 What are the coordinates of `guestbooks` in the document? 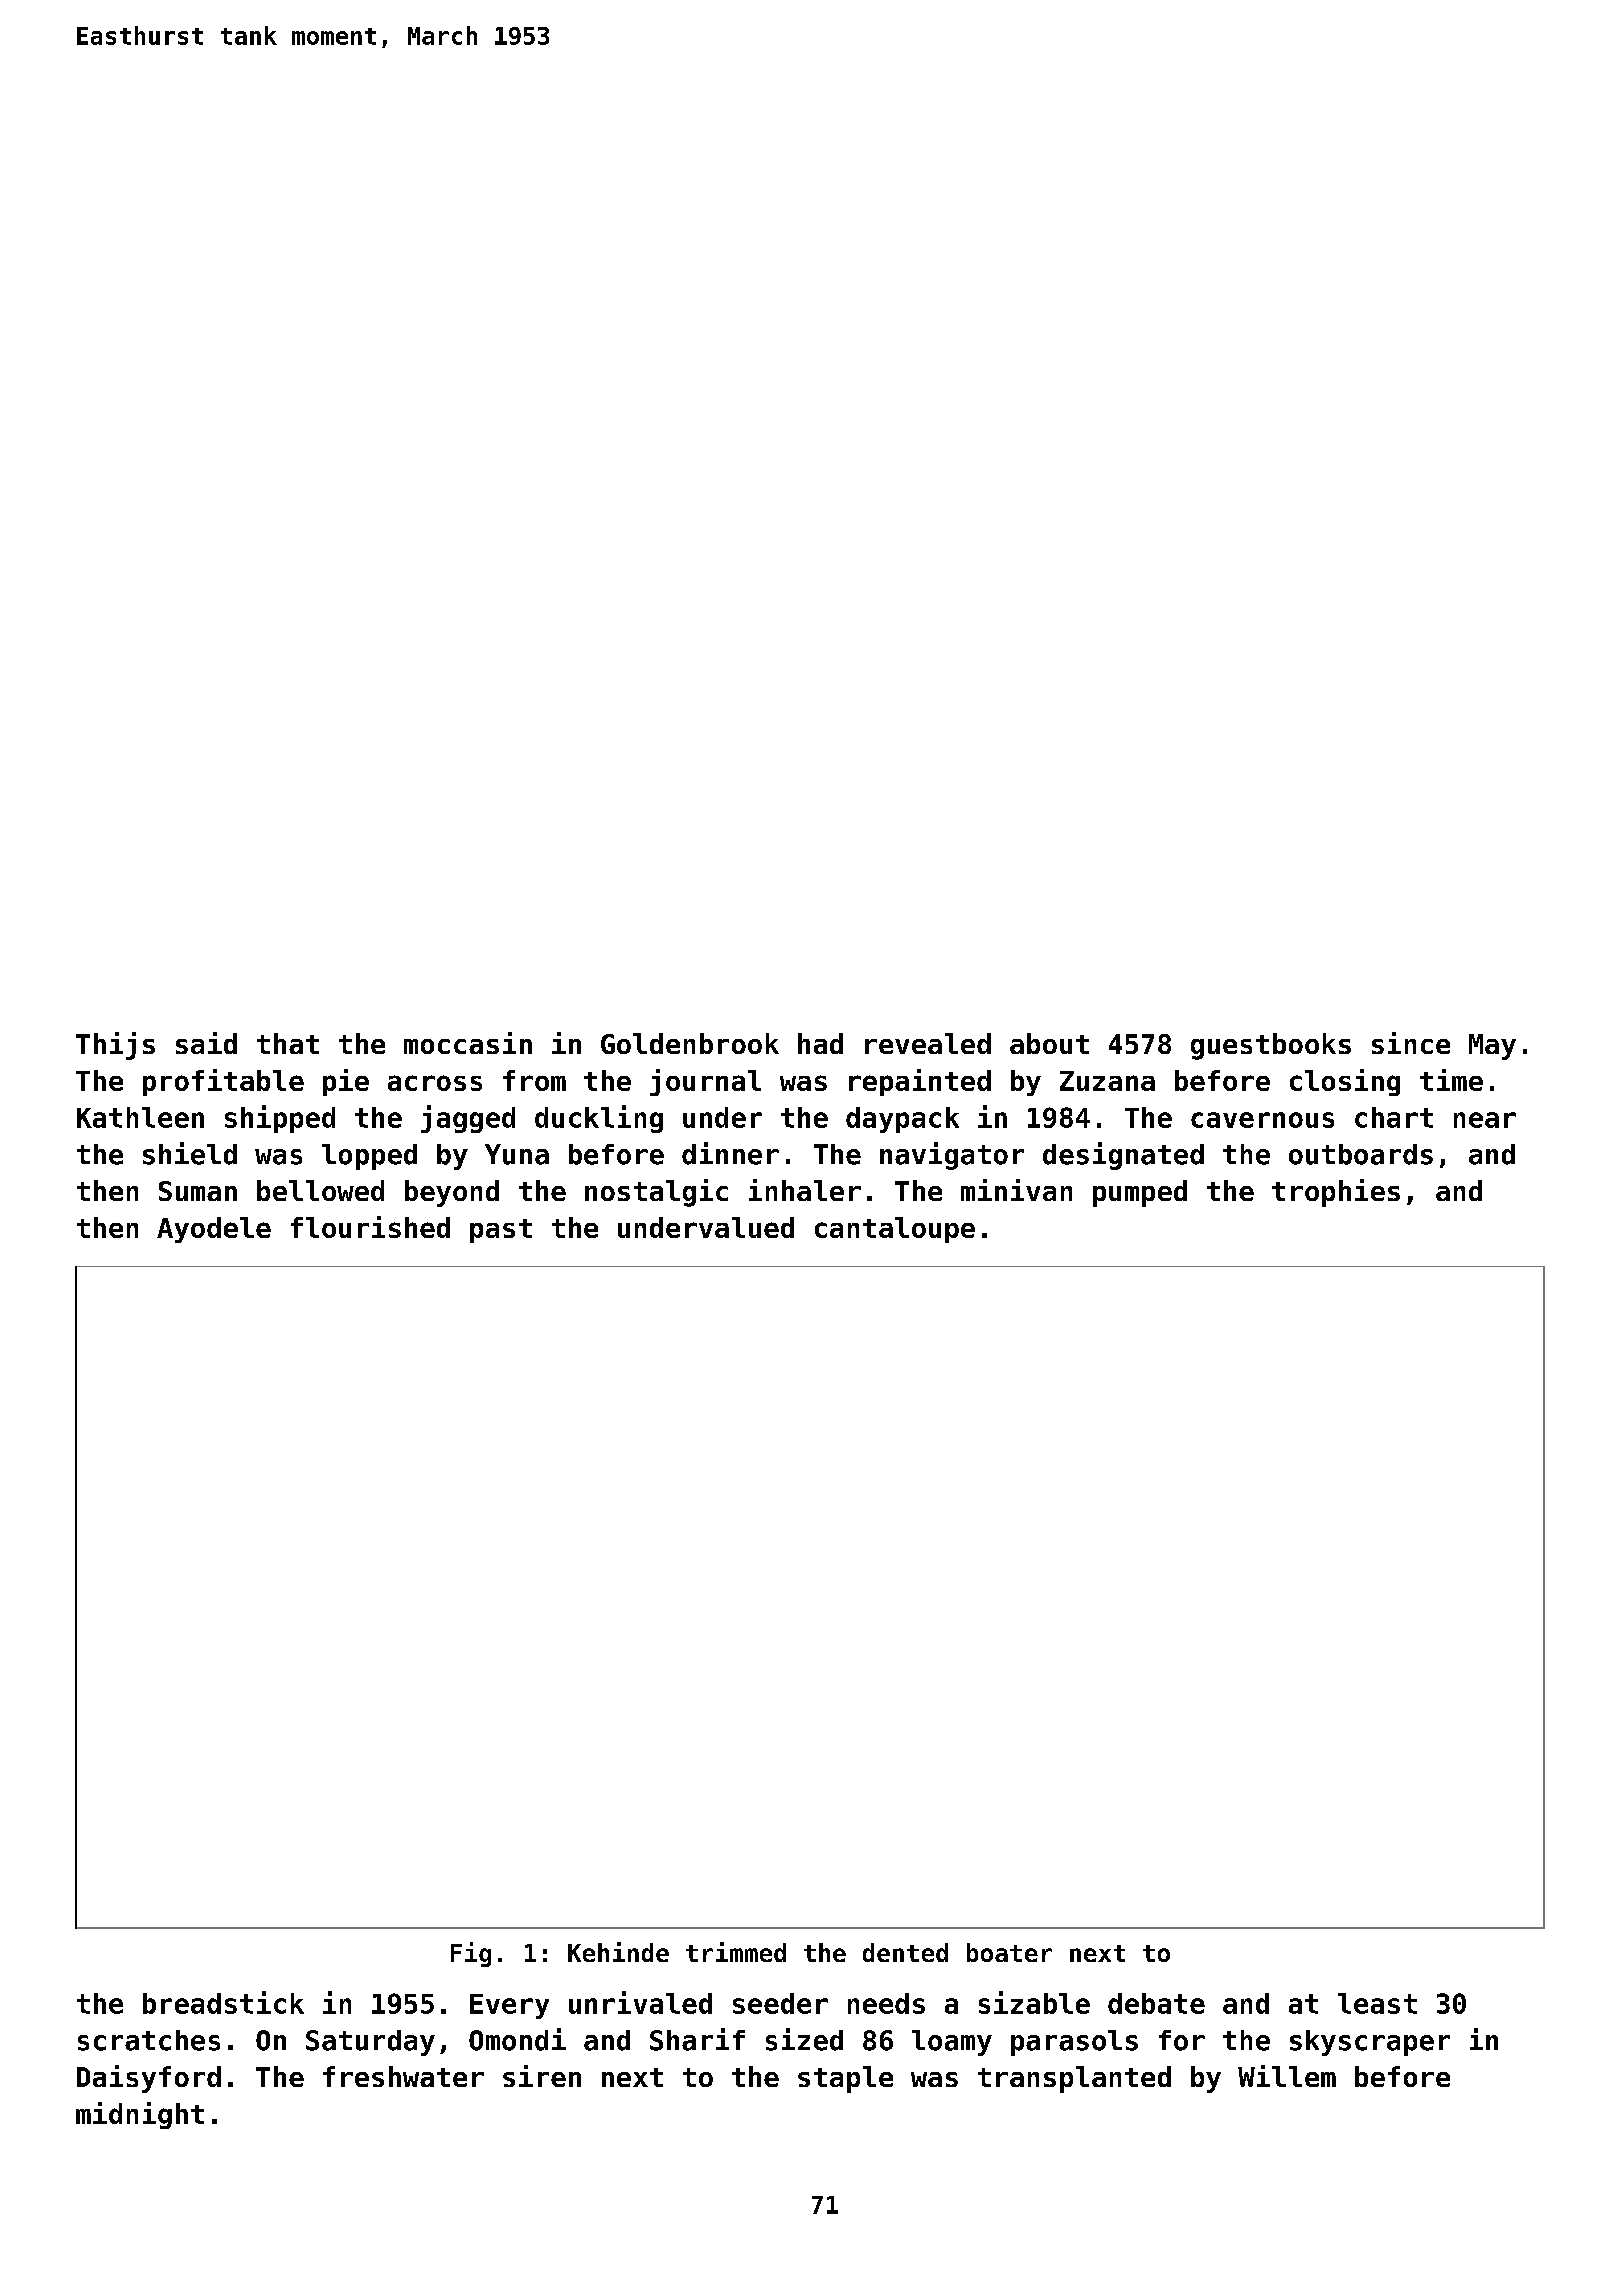 It's located at (1271, 1046).
